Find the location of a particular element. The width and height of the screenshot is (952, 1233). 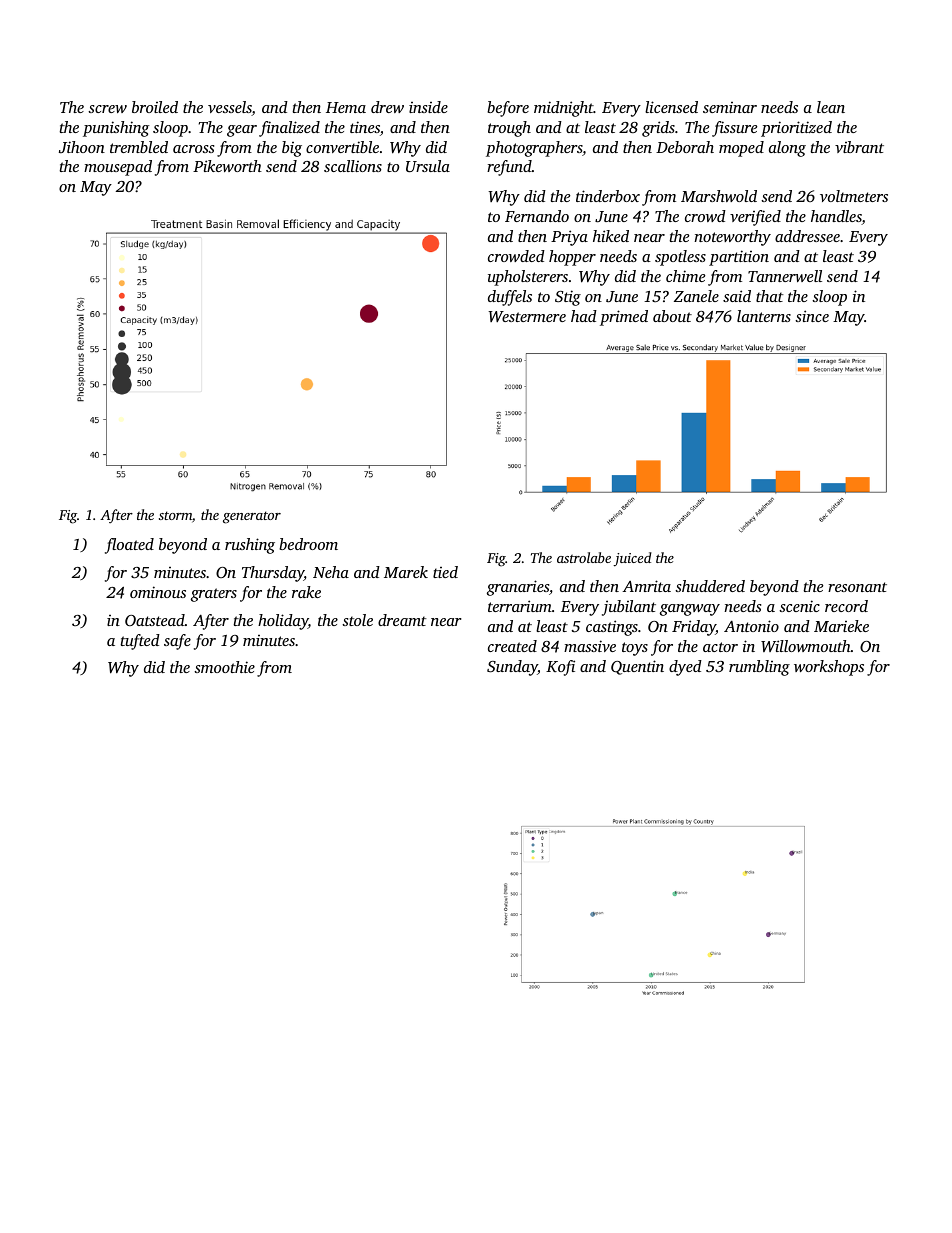

smoothie is located at coordinates (224, 667).
